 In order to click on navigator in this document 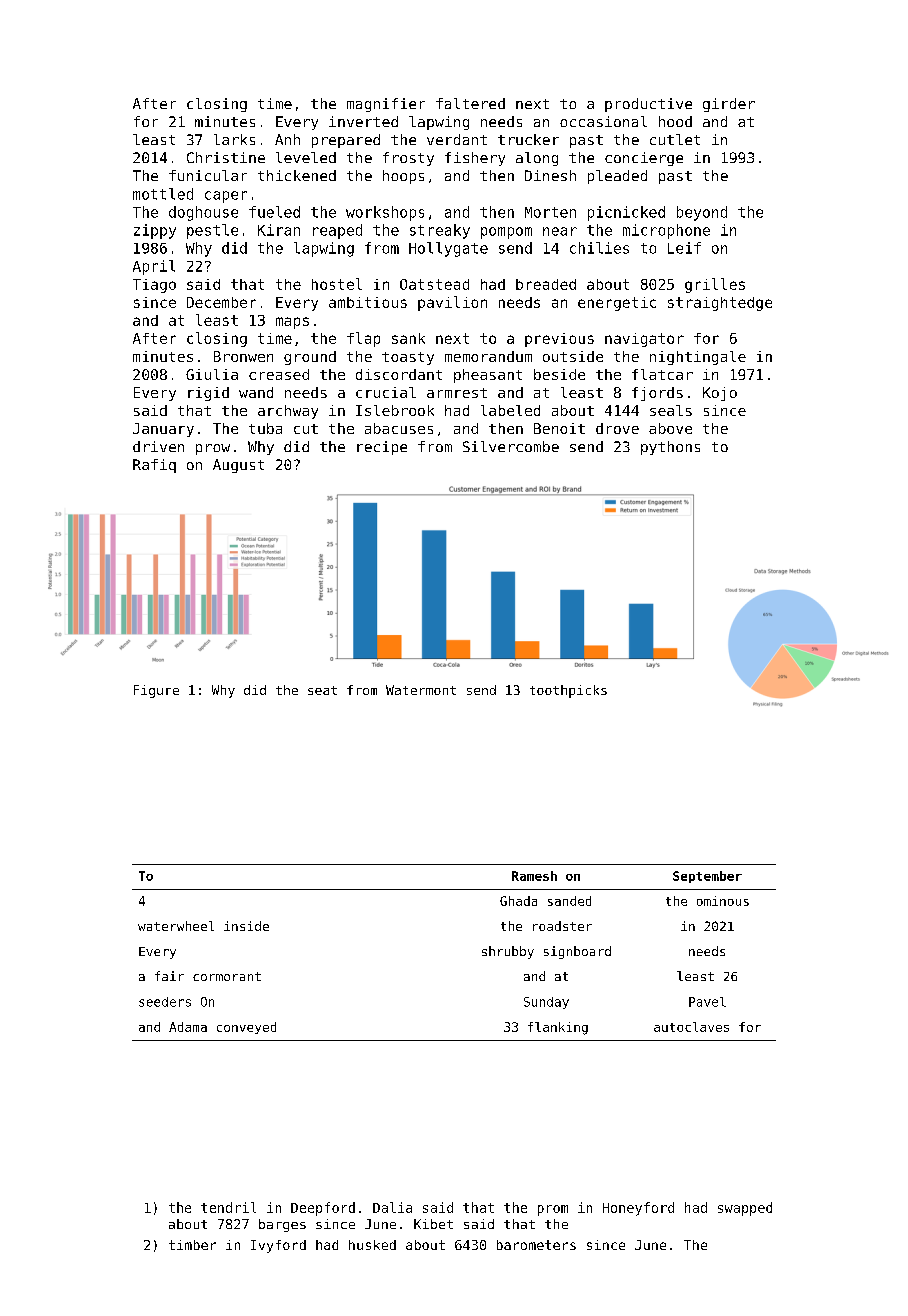, I will do `click(644, 340)`.
